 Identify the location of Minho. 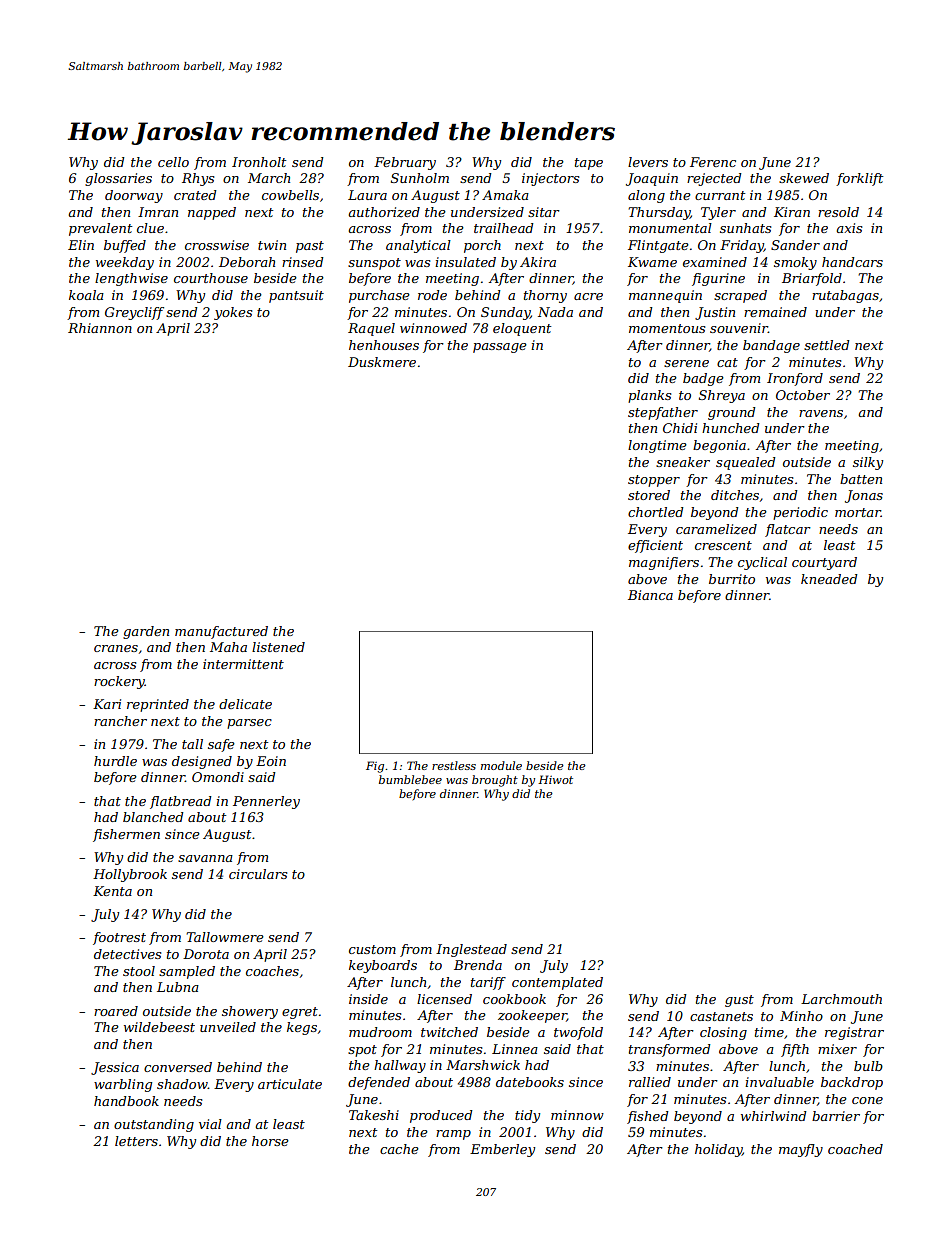
(801, 1016).
